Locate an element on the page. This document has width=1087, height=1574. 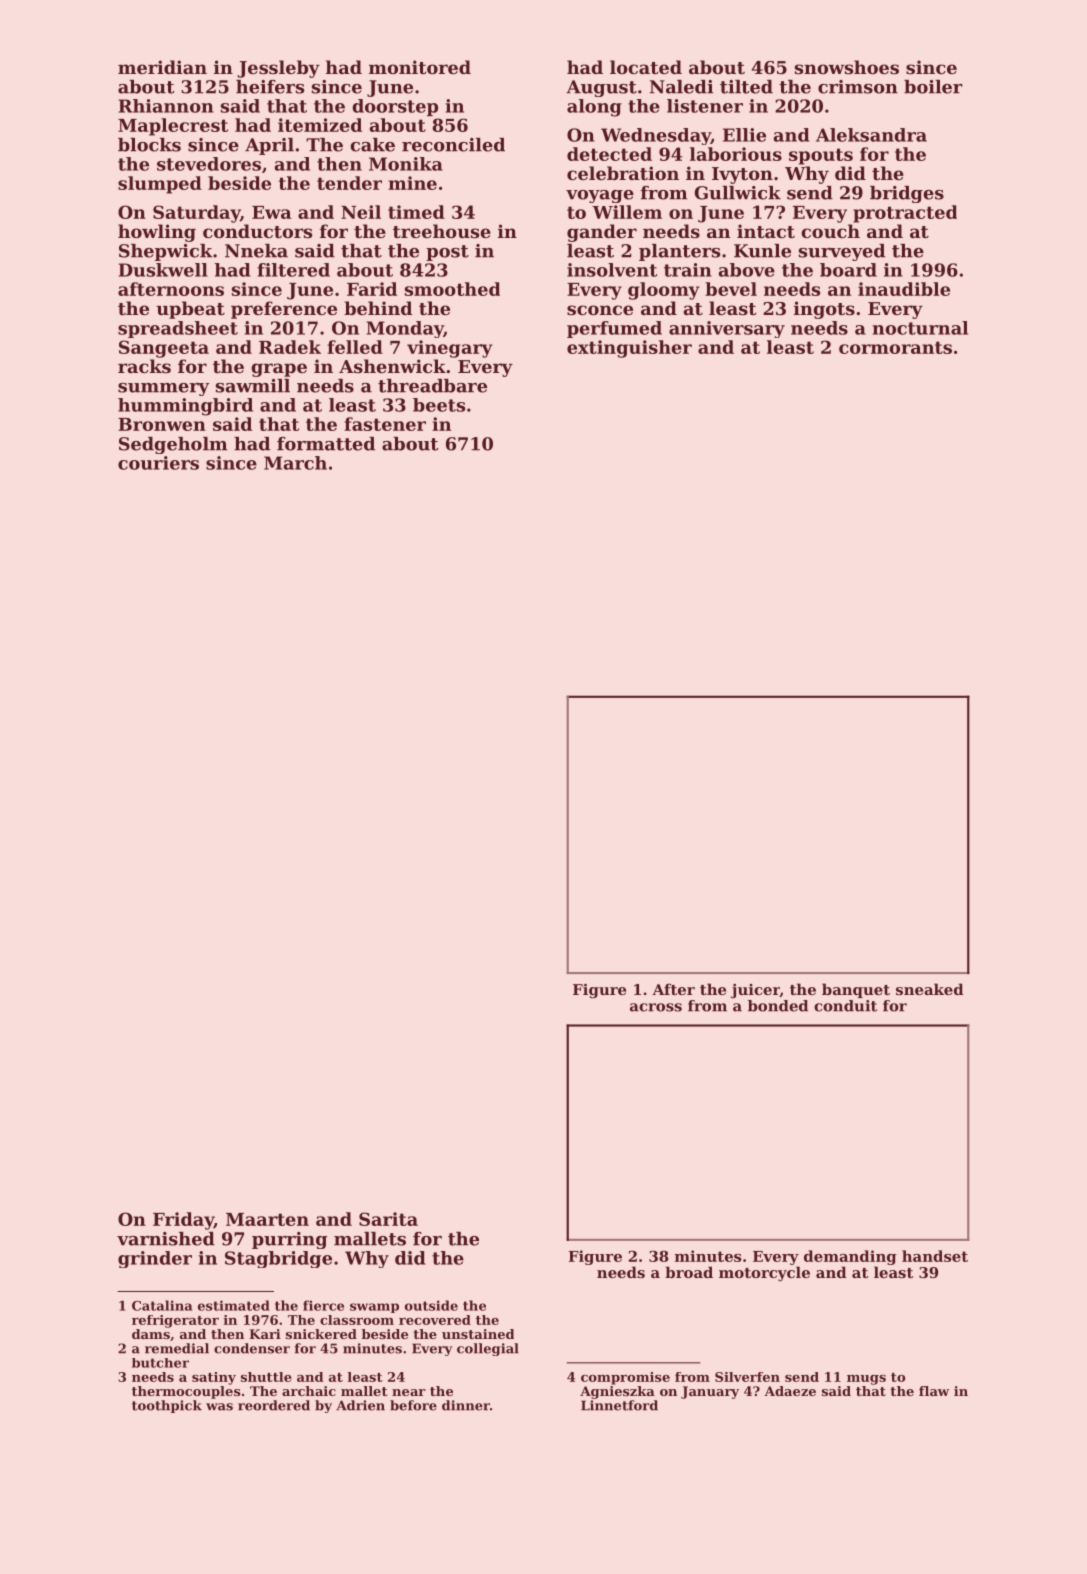
Sarita is located at coordinates (388, 1219).
